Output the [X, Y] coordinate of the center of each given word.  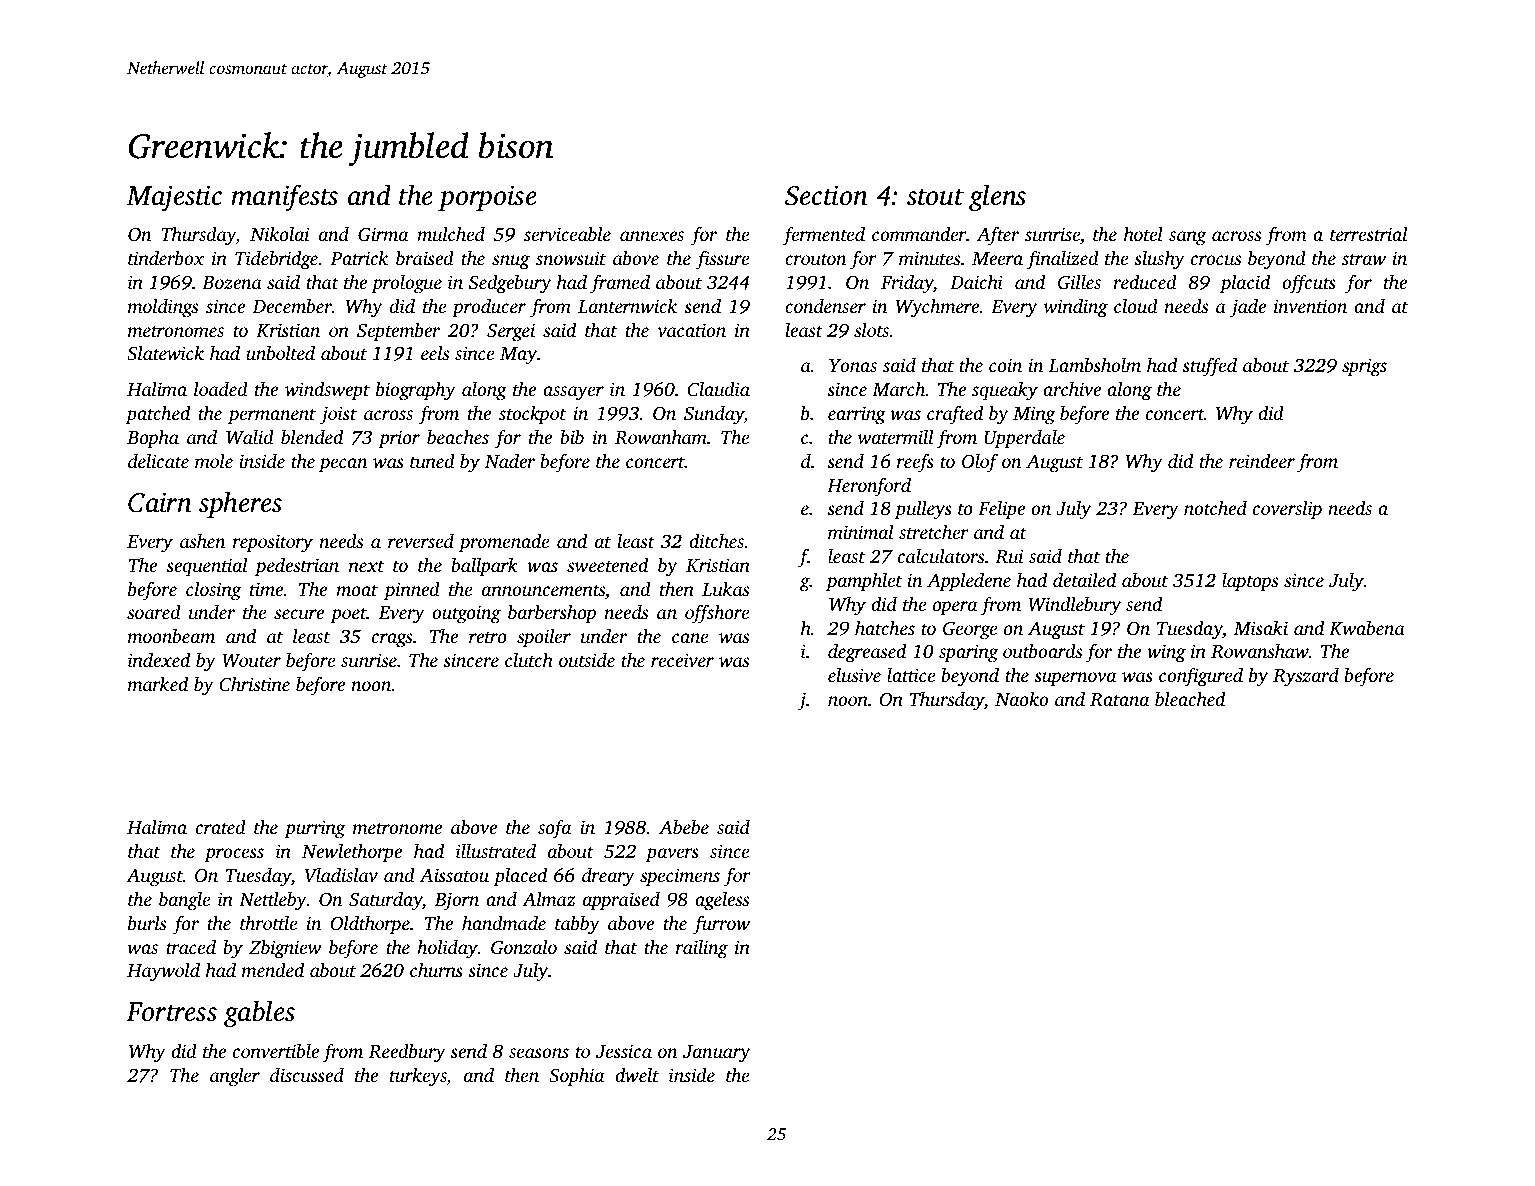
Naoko [1021, 698]
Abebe [684, 827]
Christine [254, 684]
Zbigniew [285, 949]
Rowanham [661, 437]
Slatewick [165, 353]
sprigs [1364, 367]
